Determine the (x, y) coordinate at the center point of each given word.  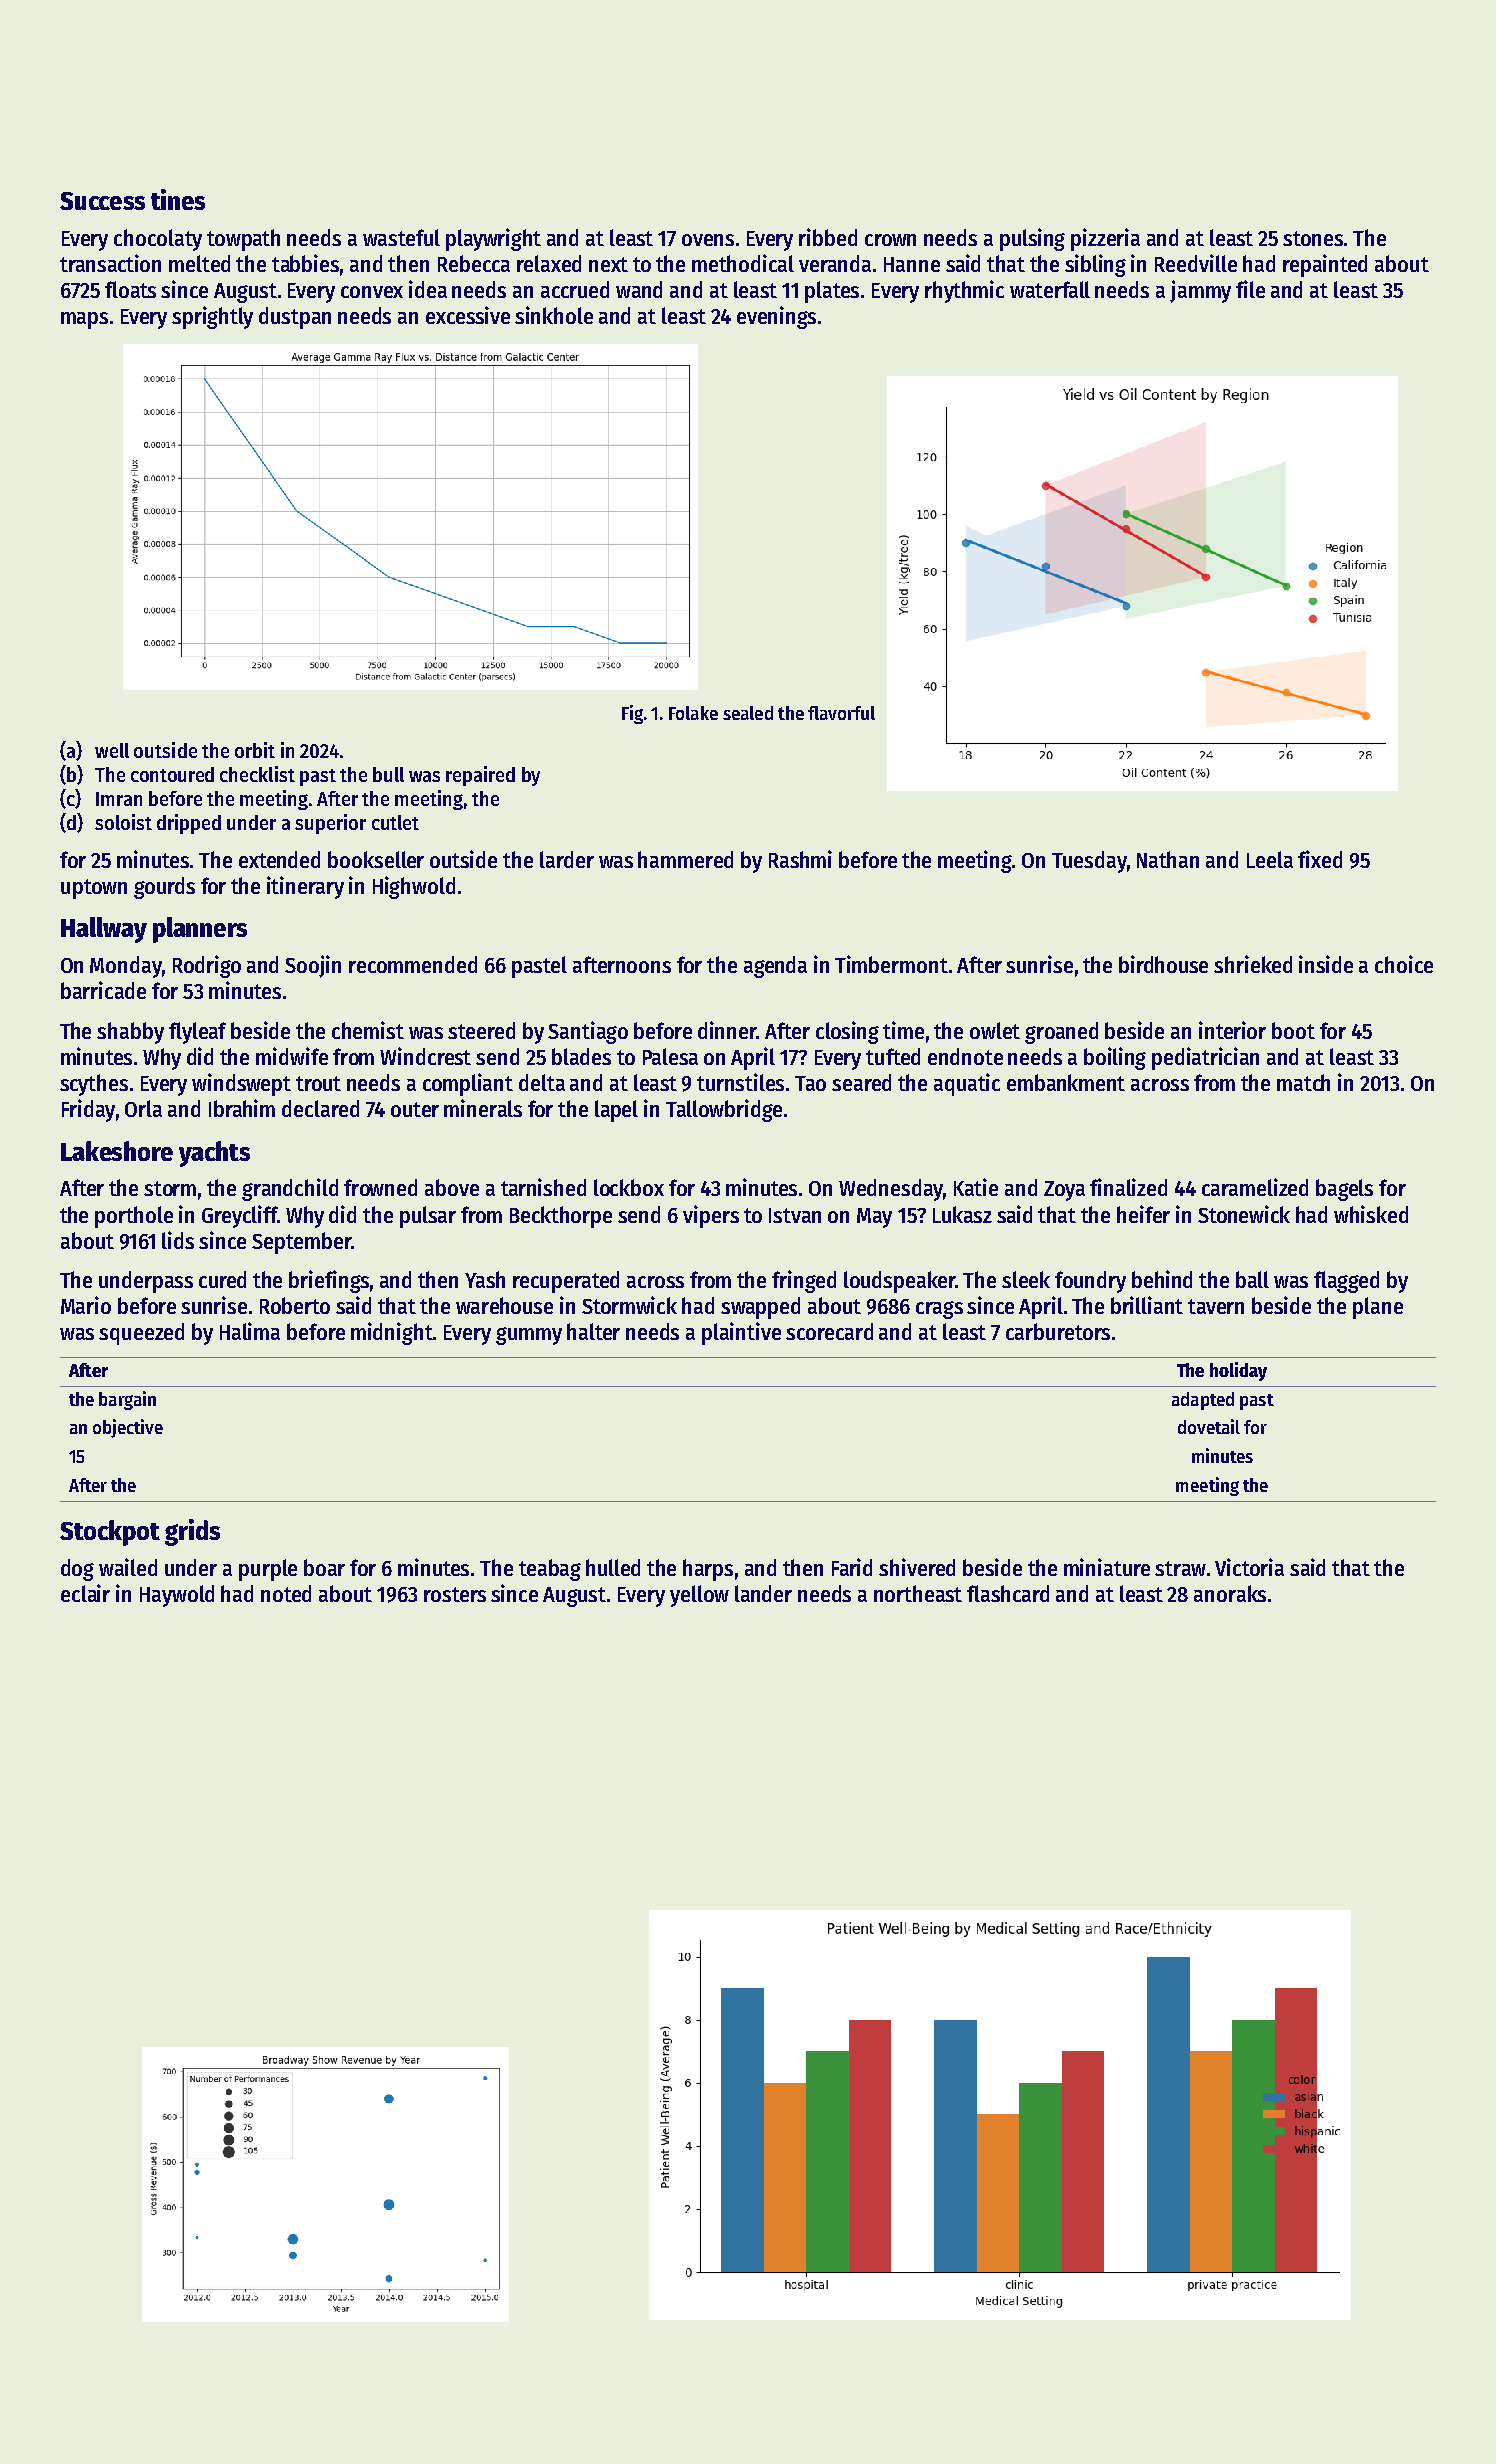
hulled (613, 1567)
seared (861, 1082)
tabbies (305, 263)
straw (1180, 1568)
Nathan (1168, 859)
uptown (94, 889)
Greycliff (240, 1216)
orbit (255, 750)
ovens (708, 240)
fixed (1320, 859)
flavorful (841, 713)
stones (1313, 238)
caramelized (1255, 1187)
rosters (455, 1594)
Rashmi (800, 859)
